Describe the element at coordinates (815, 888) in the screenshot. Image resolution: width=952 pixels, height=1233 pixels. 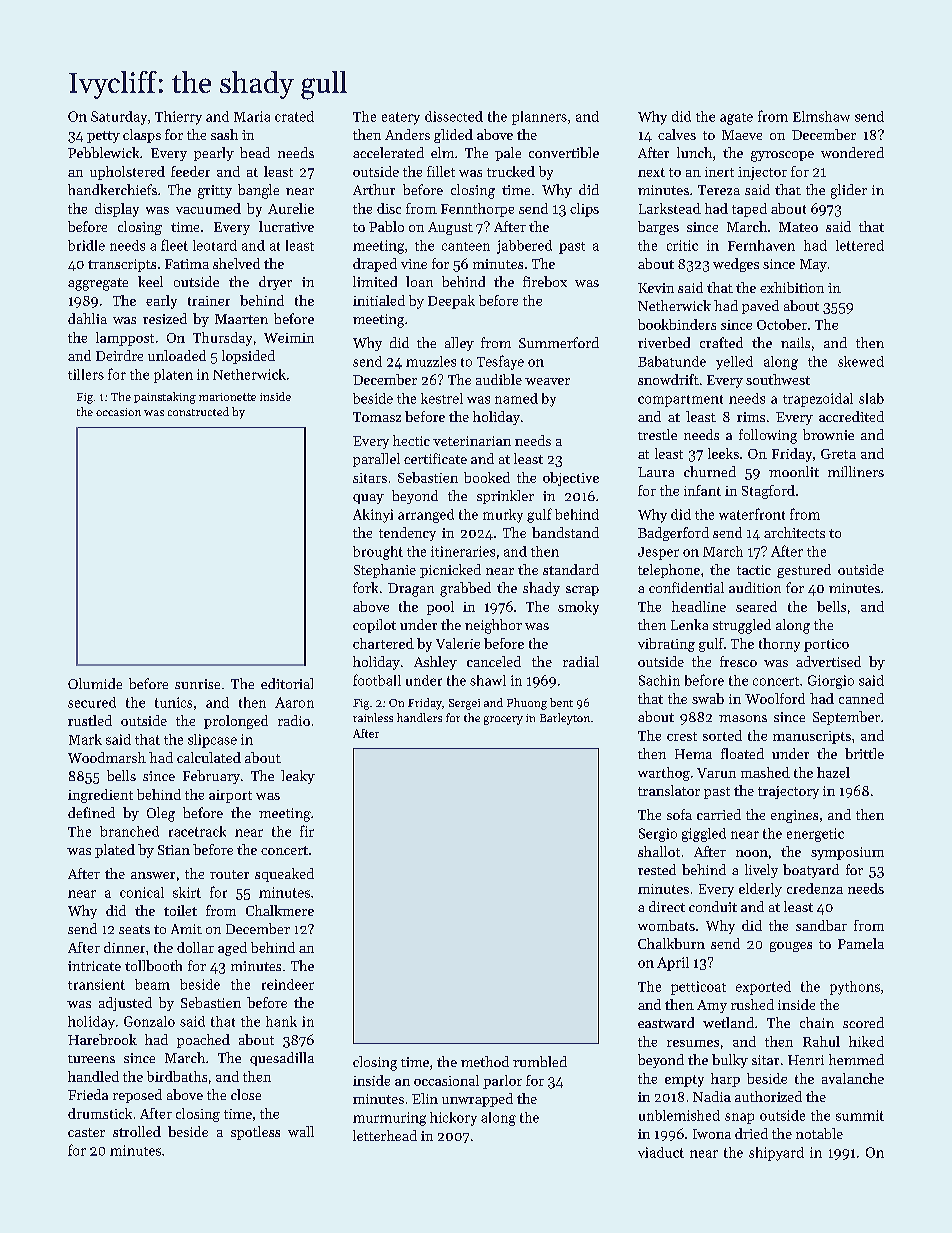
I see `credenza` at that location.
